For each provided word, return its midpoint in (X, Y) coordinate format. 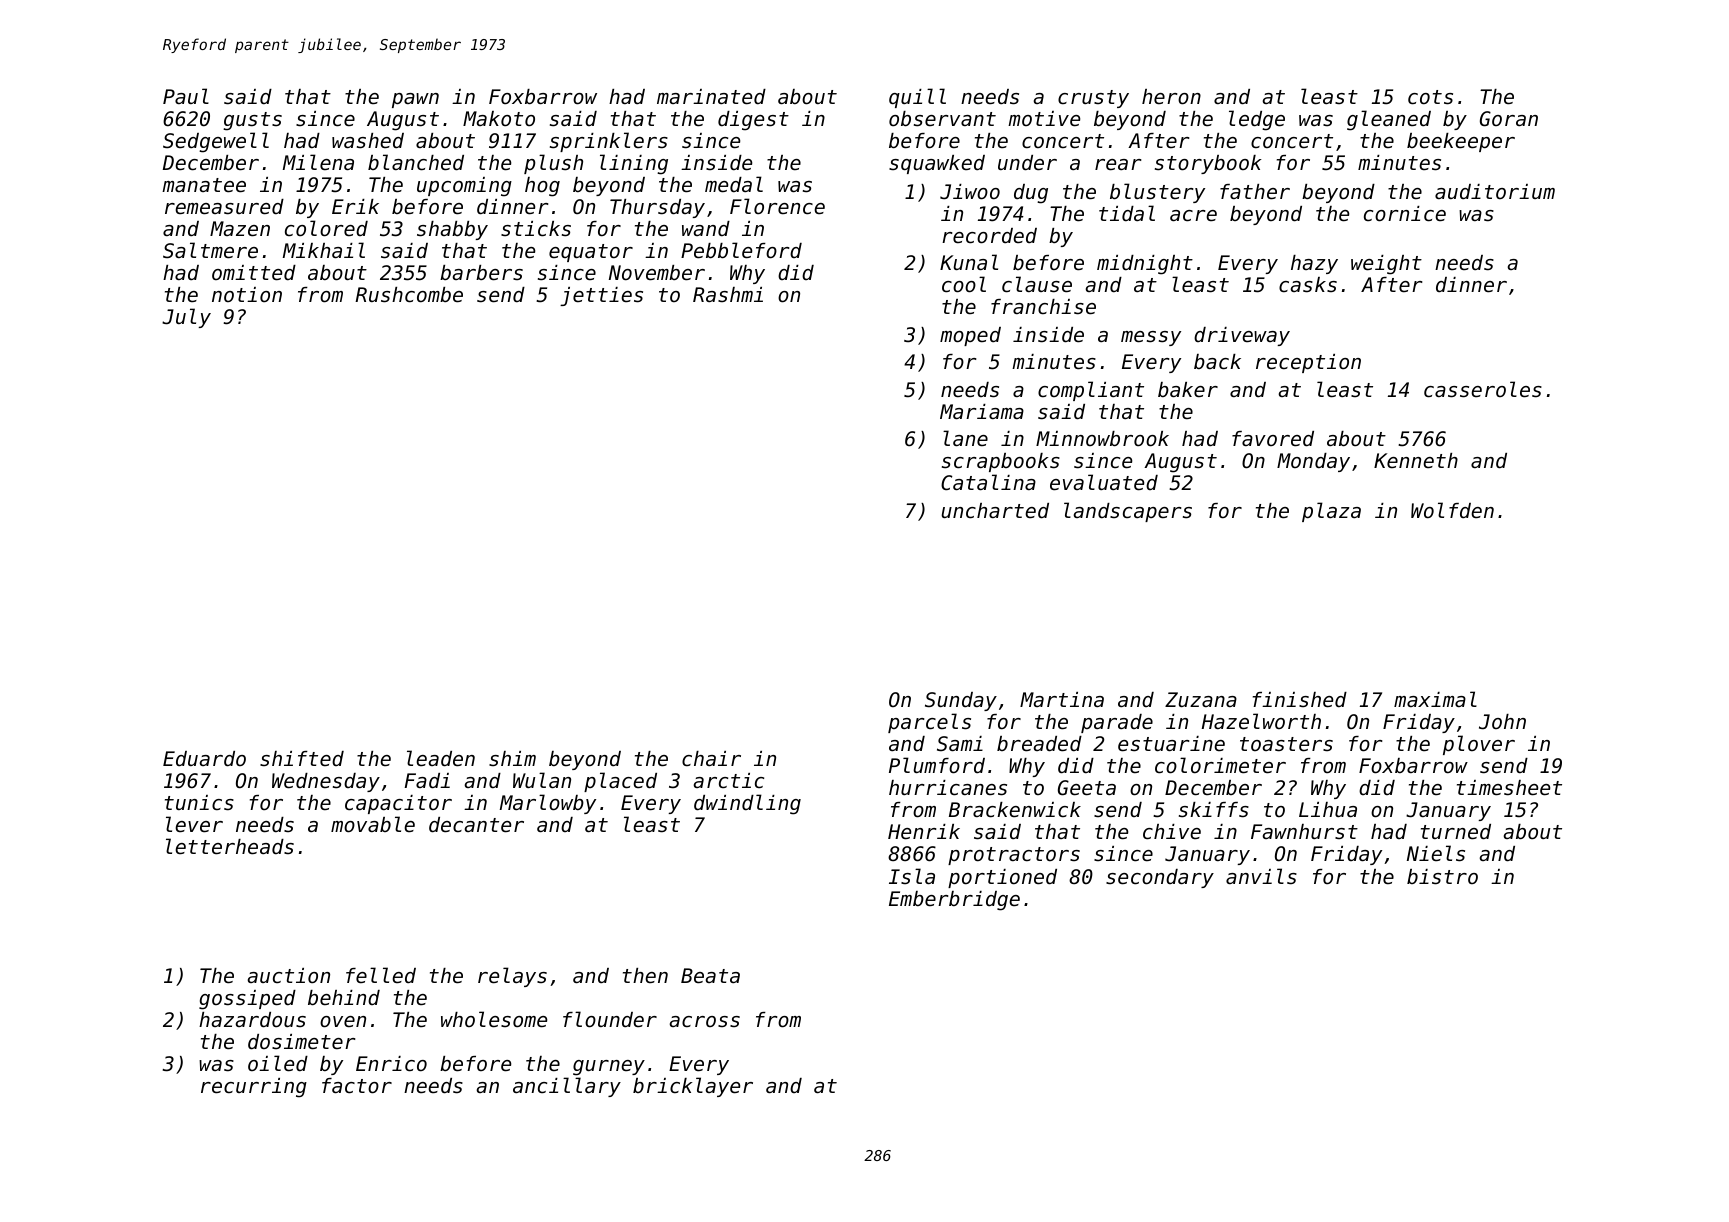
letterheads (230, 846)
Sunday (961, 701)
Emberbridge (954, 901)
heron (1171, 97)
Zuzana (1201, 699)
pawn (415, 100)
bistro (1442, 877)
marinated (711, 97)
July (186, 318)
